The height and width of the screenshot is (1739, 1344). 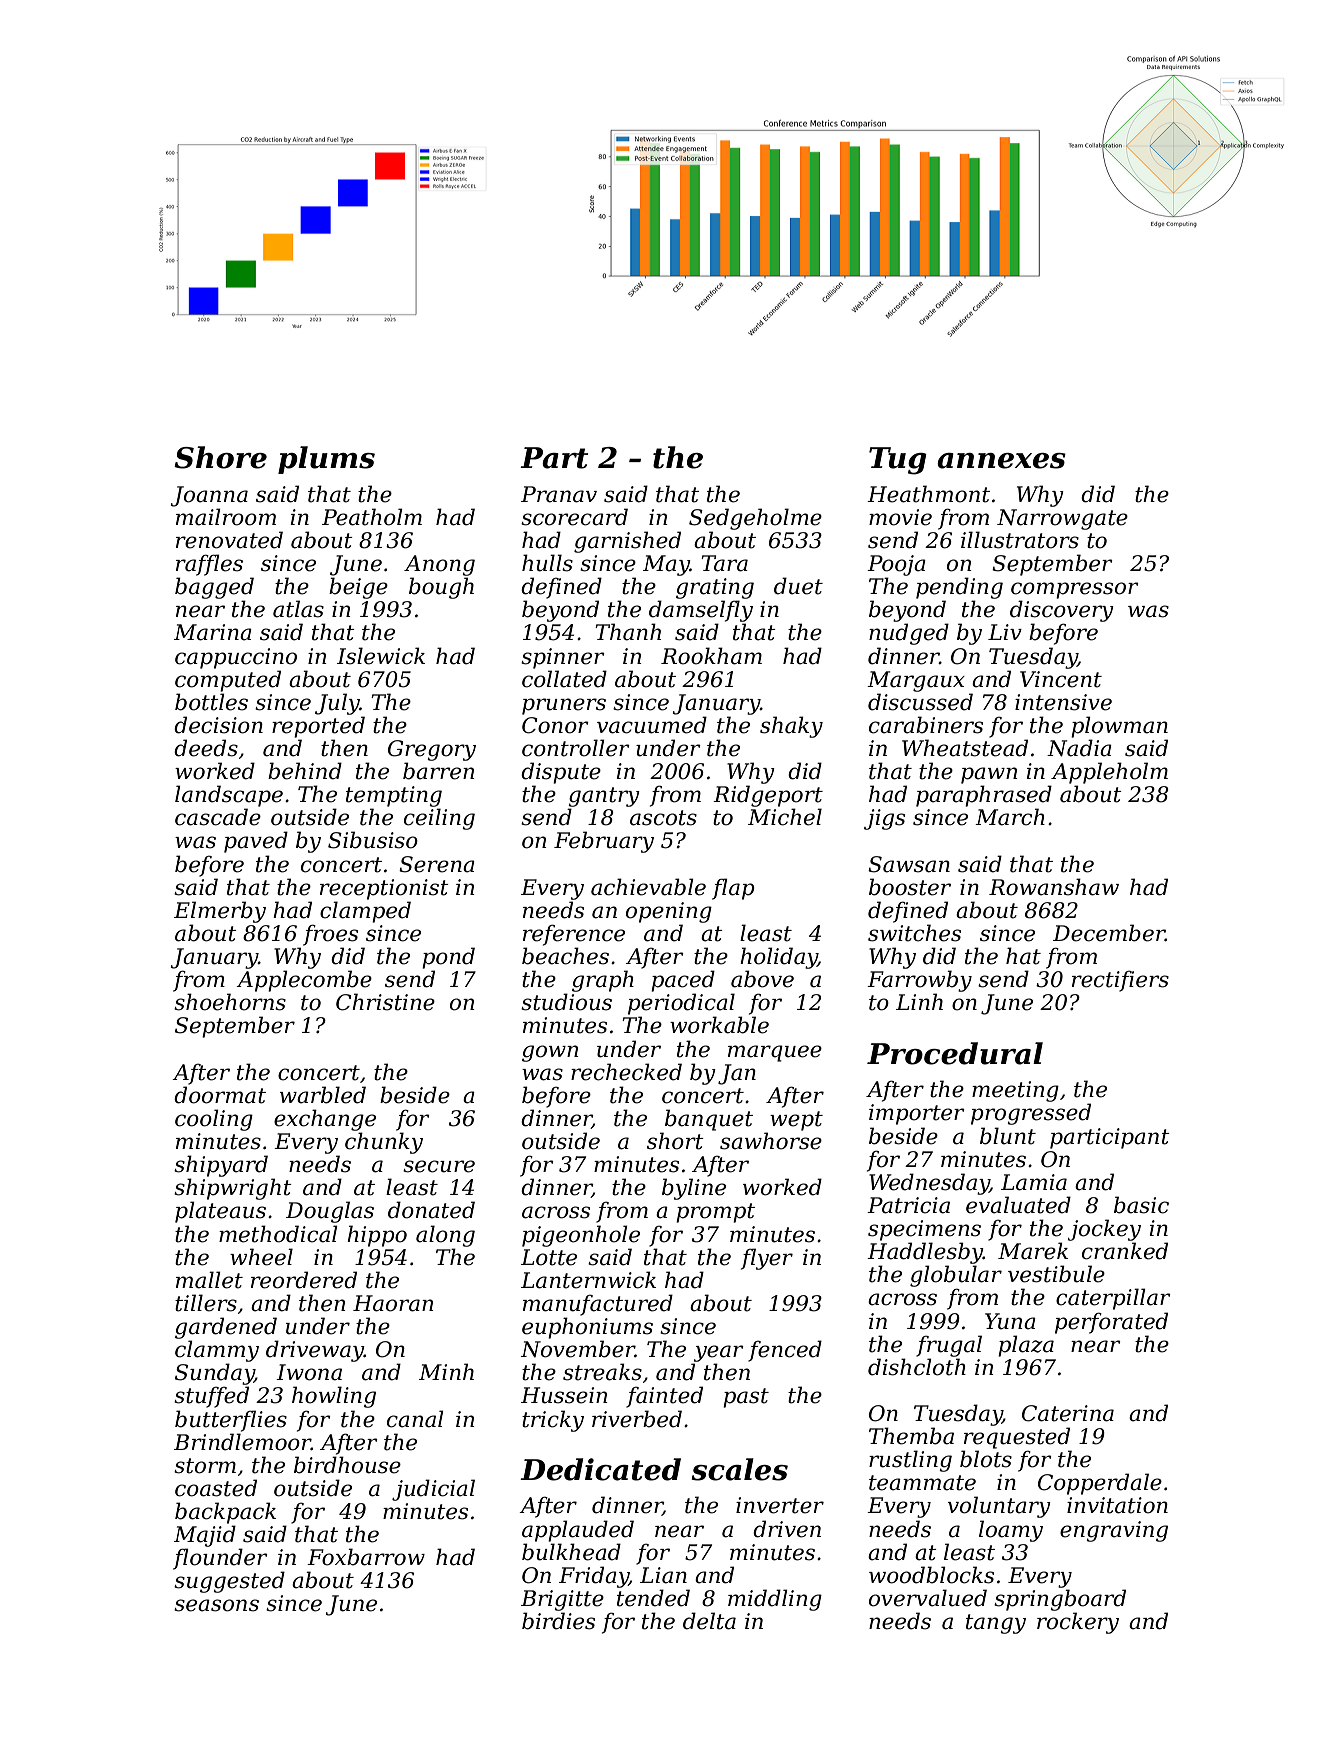 I want to click on middling, so click(x=775, y=1600).
